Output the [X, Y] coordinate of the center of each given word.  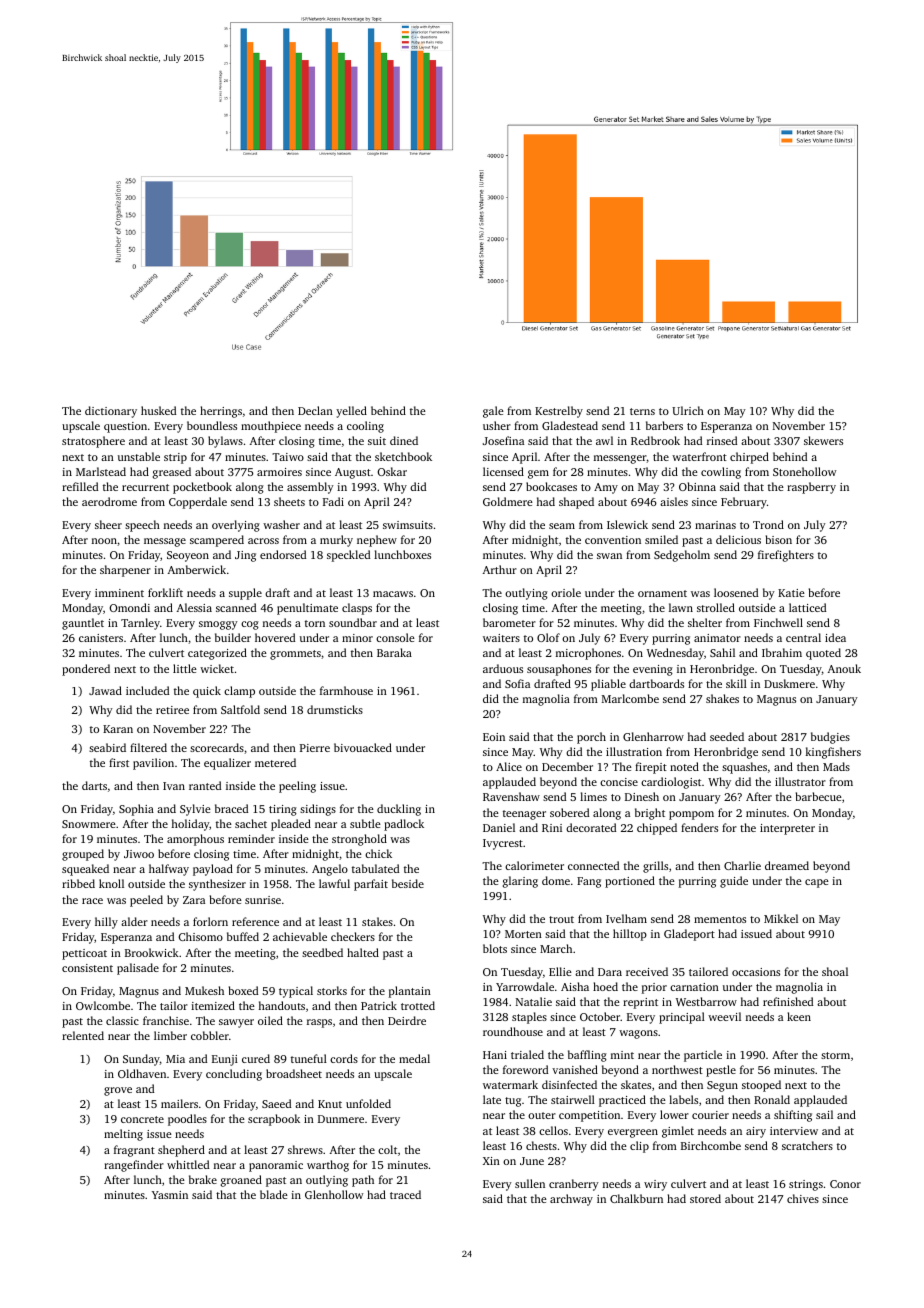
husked [158, 410]
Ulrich [688, 410]
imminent [119, 593]
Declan [315, 410]
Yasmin [170, 1195]
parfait [371, 885]
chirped [749, 458]
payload [213, 870]
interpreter [787, 829]
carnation [694, 987]
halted [363, 952]
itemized [213, 1005]
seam [562, 526]
